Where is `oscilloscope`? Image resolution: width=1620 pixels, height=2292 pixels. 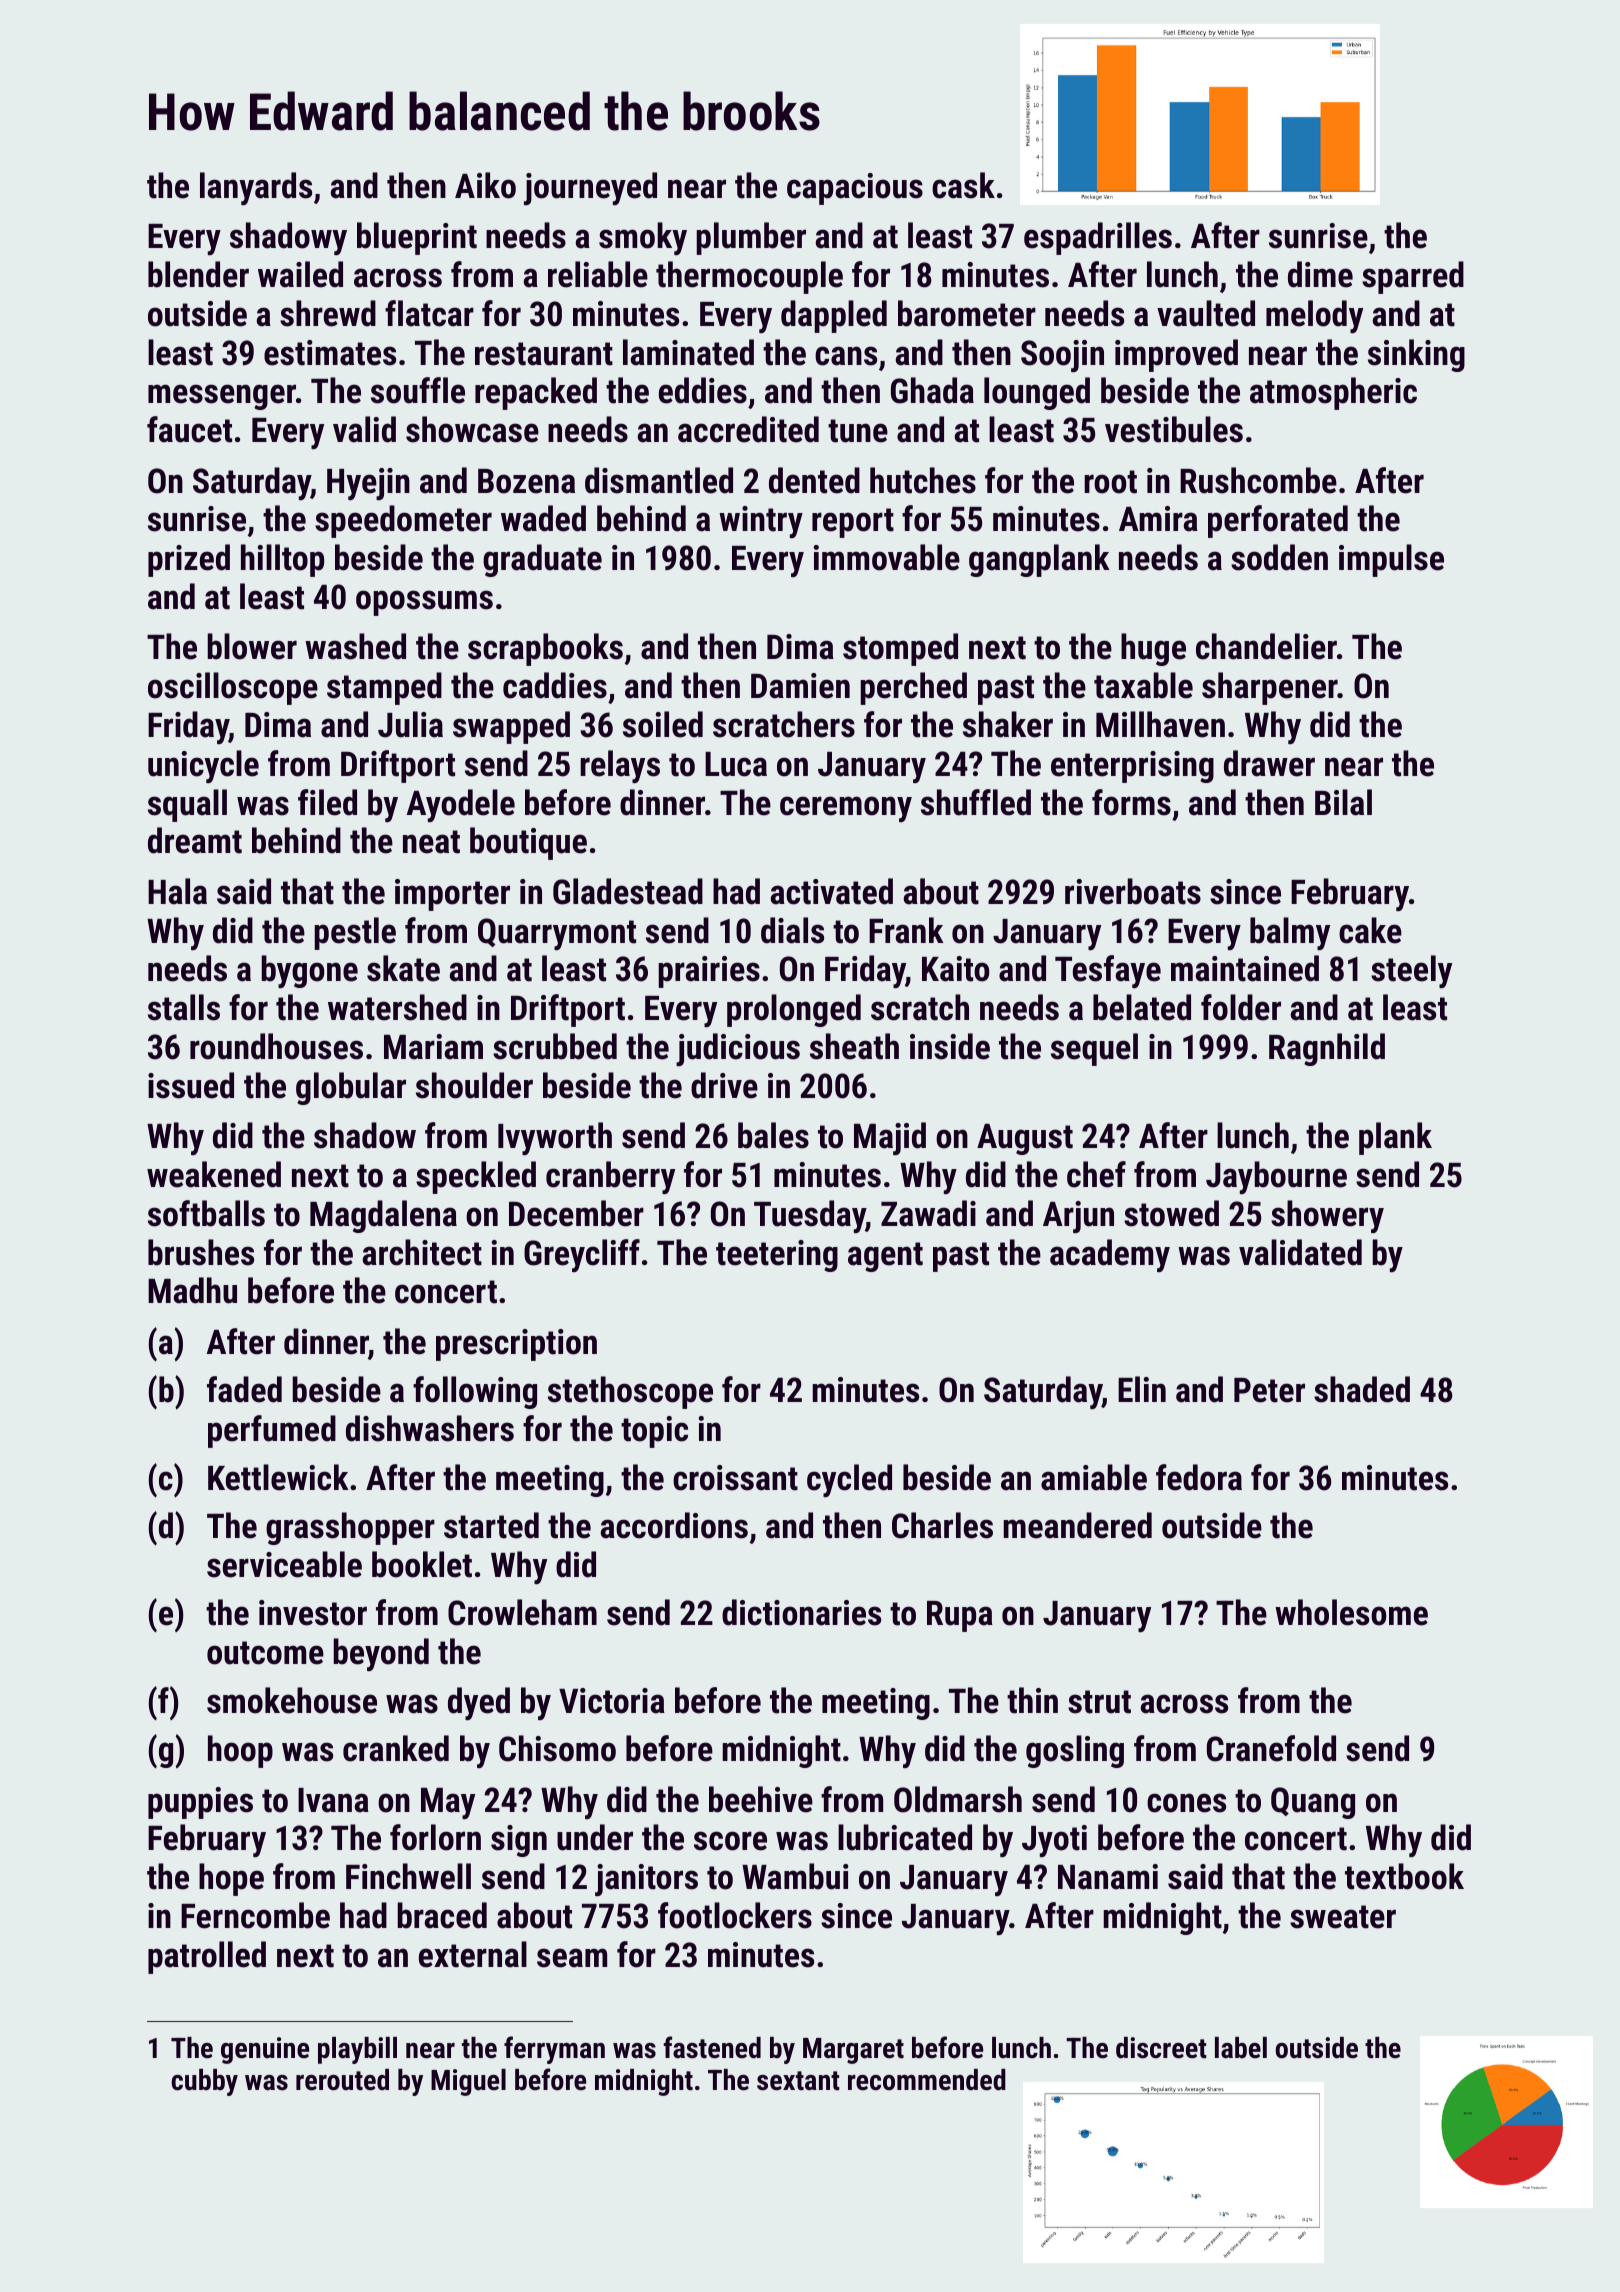
oscilloscope is located at coordinates (233, 688).
